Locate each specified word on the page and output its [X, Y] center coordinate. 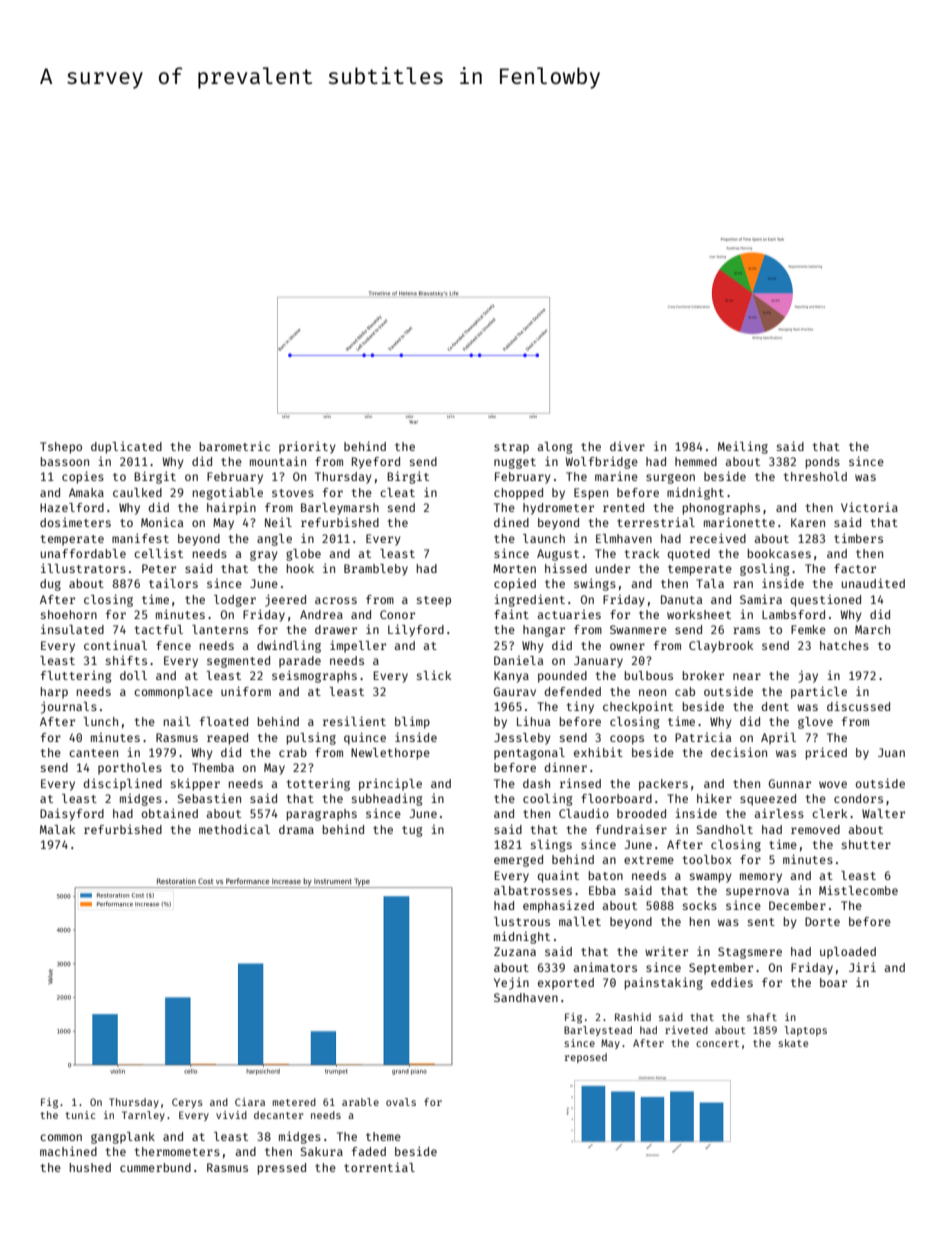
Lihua [533, 721]
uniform [246, 691]
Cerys [187, 1103]
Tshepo [61, 448]
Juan [891, 752]
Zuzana [515, 951]
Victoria [869, 507]
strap [511, 448]
